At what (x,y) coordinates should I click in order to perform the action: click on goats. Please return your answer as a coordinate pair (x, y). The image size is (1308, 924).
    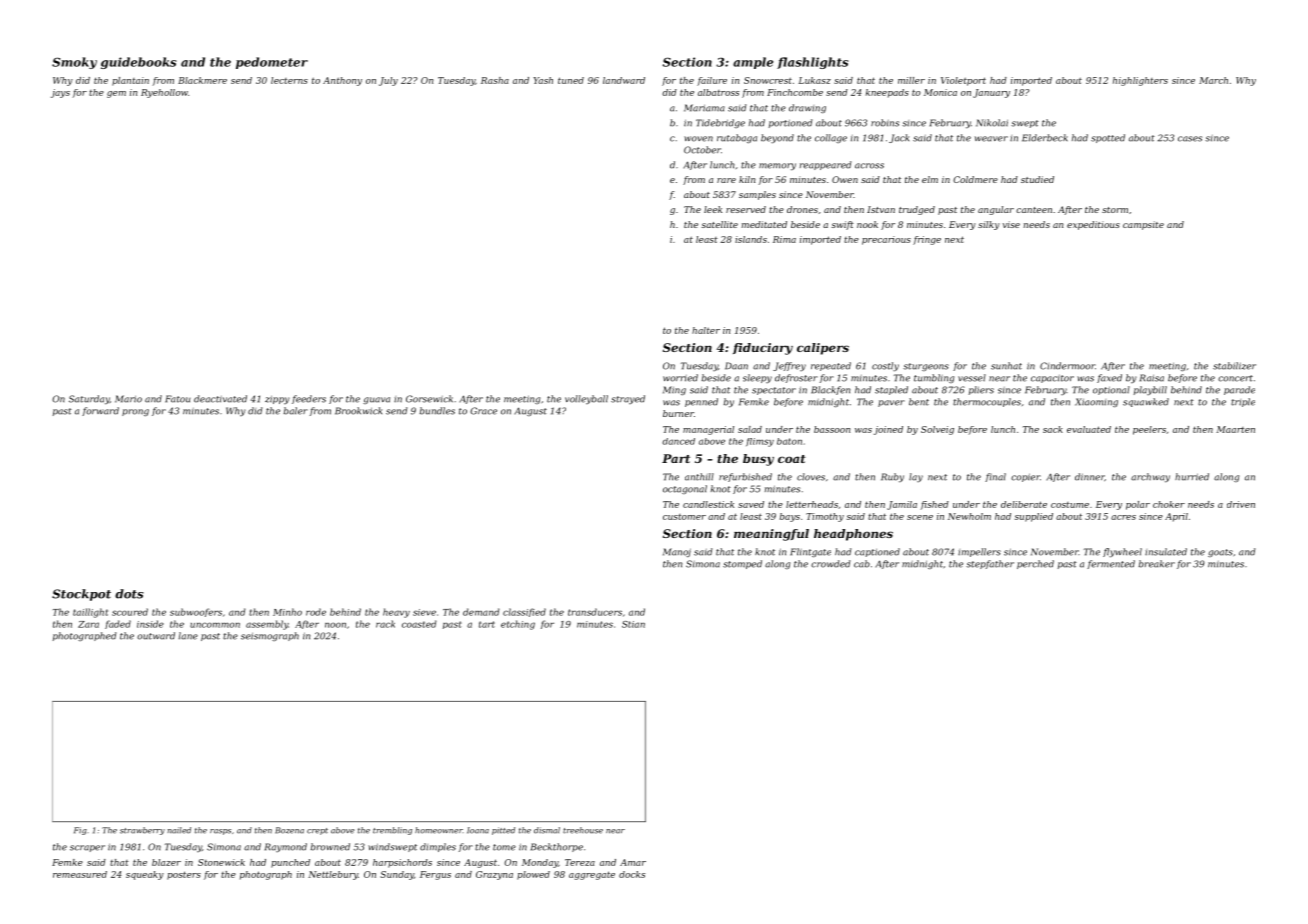
    Looking at the image, I should click on (1220, 553).
